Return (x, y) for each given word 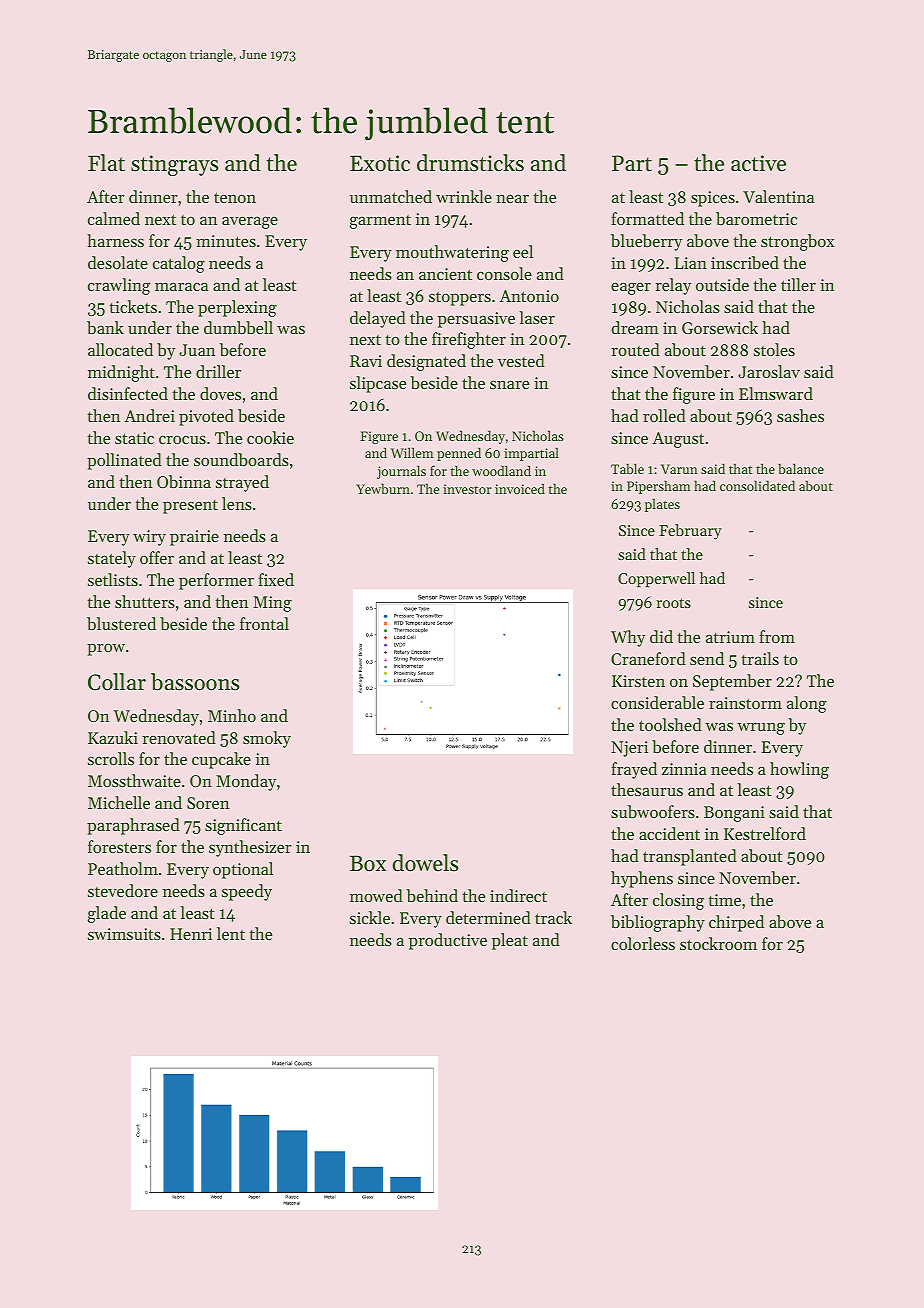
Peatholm (123, 868)
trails (760, 658)
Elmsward (776, 393)
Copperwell (656, 579)
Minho (232, 715)
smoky (267, 739)
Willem (412, 452)
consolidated (757, 485)
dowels (425, 863)
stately (112, 559)
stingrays (174, 165)
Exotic (380, 163)
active (758, 163)
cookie (270, 437)
